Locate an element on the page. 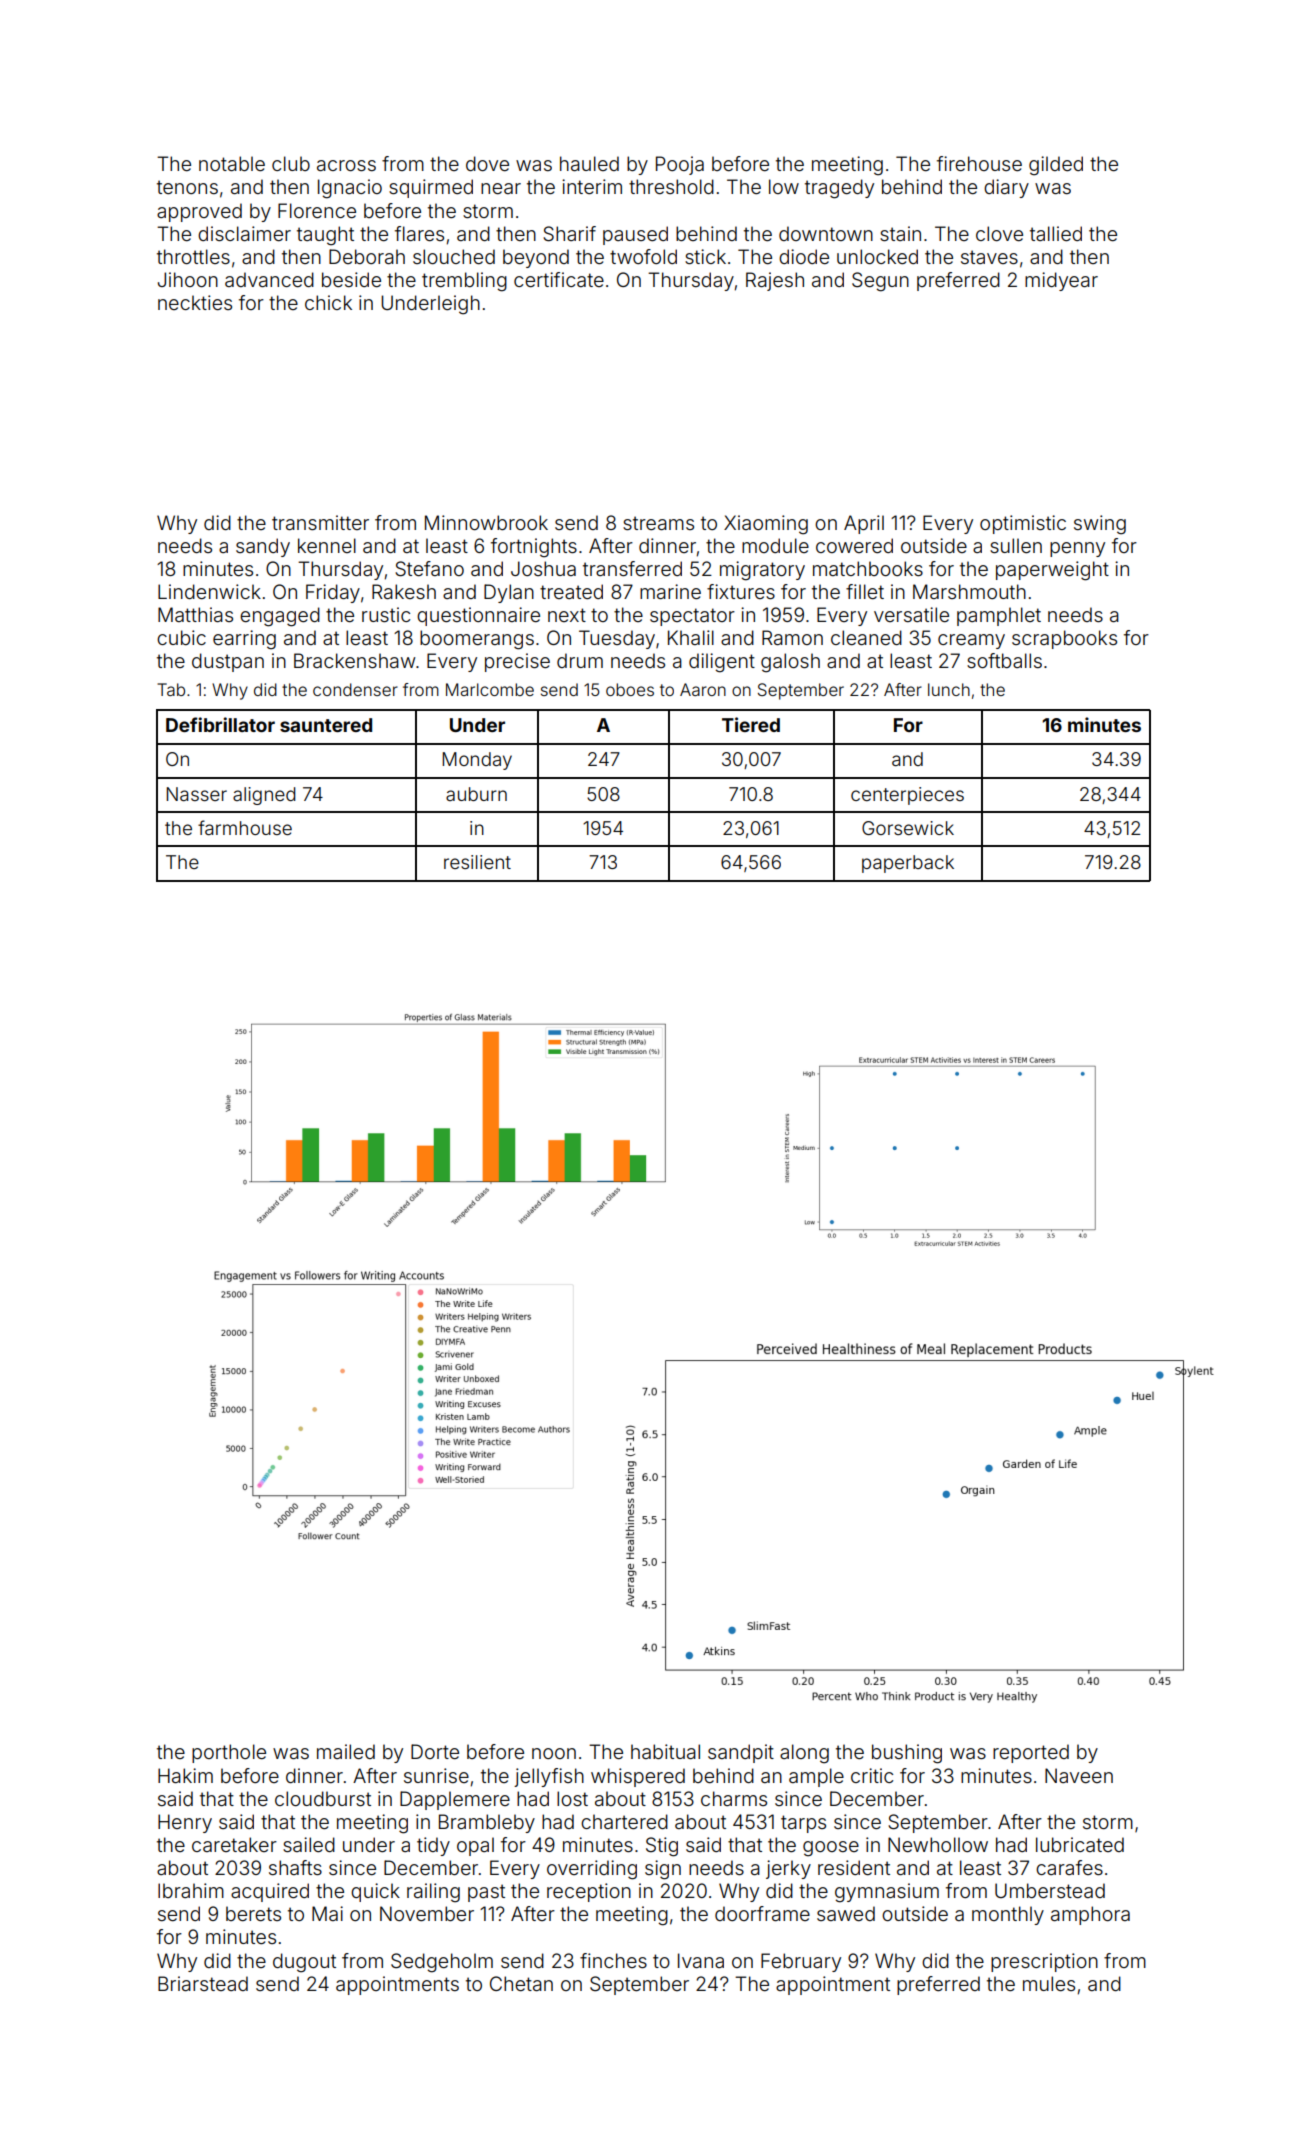 This document has width=1307, height=2153. engaged is located at coordinates (280, 617).
